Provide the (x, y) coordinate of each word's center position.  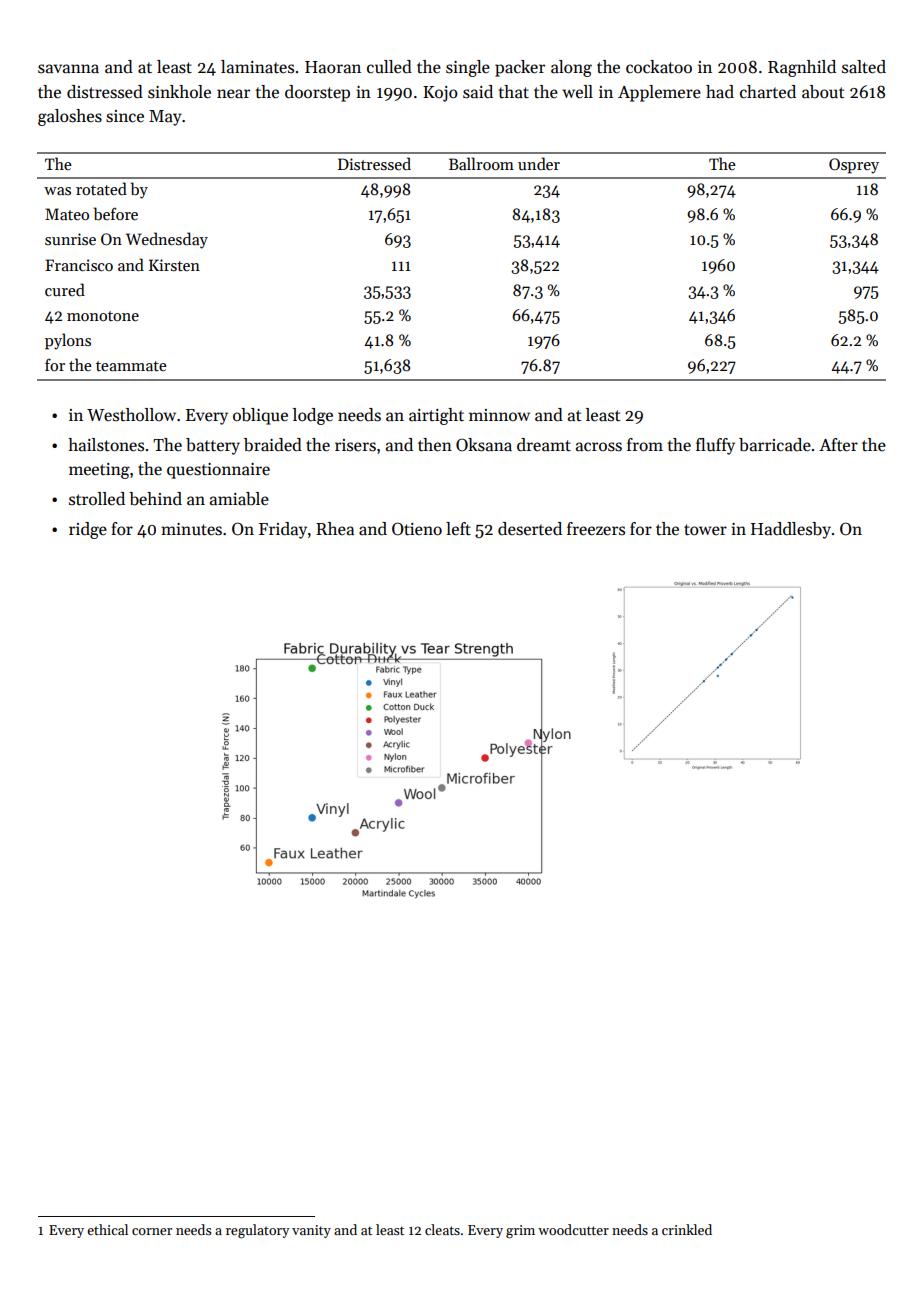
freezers (596, 529)
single (468, 68)
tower (705, 530)
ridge (88, 530)
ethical (107, 1229)
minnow (499, 415)
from (645, 445)
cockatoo (659, 67)
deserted (530, 529)
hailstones (106, 445)
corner (152, 1231)
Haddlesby (791, 530)
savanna (68, 69)
